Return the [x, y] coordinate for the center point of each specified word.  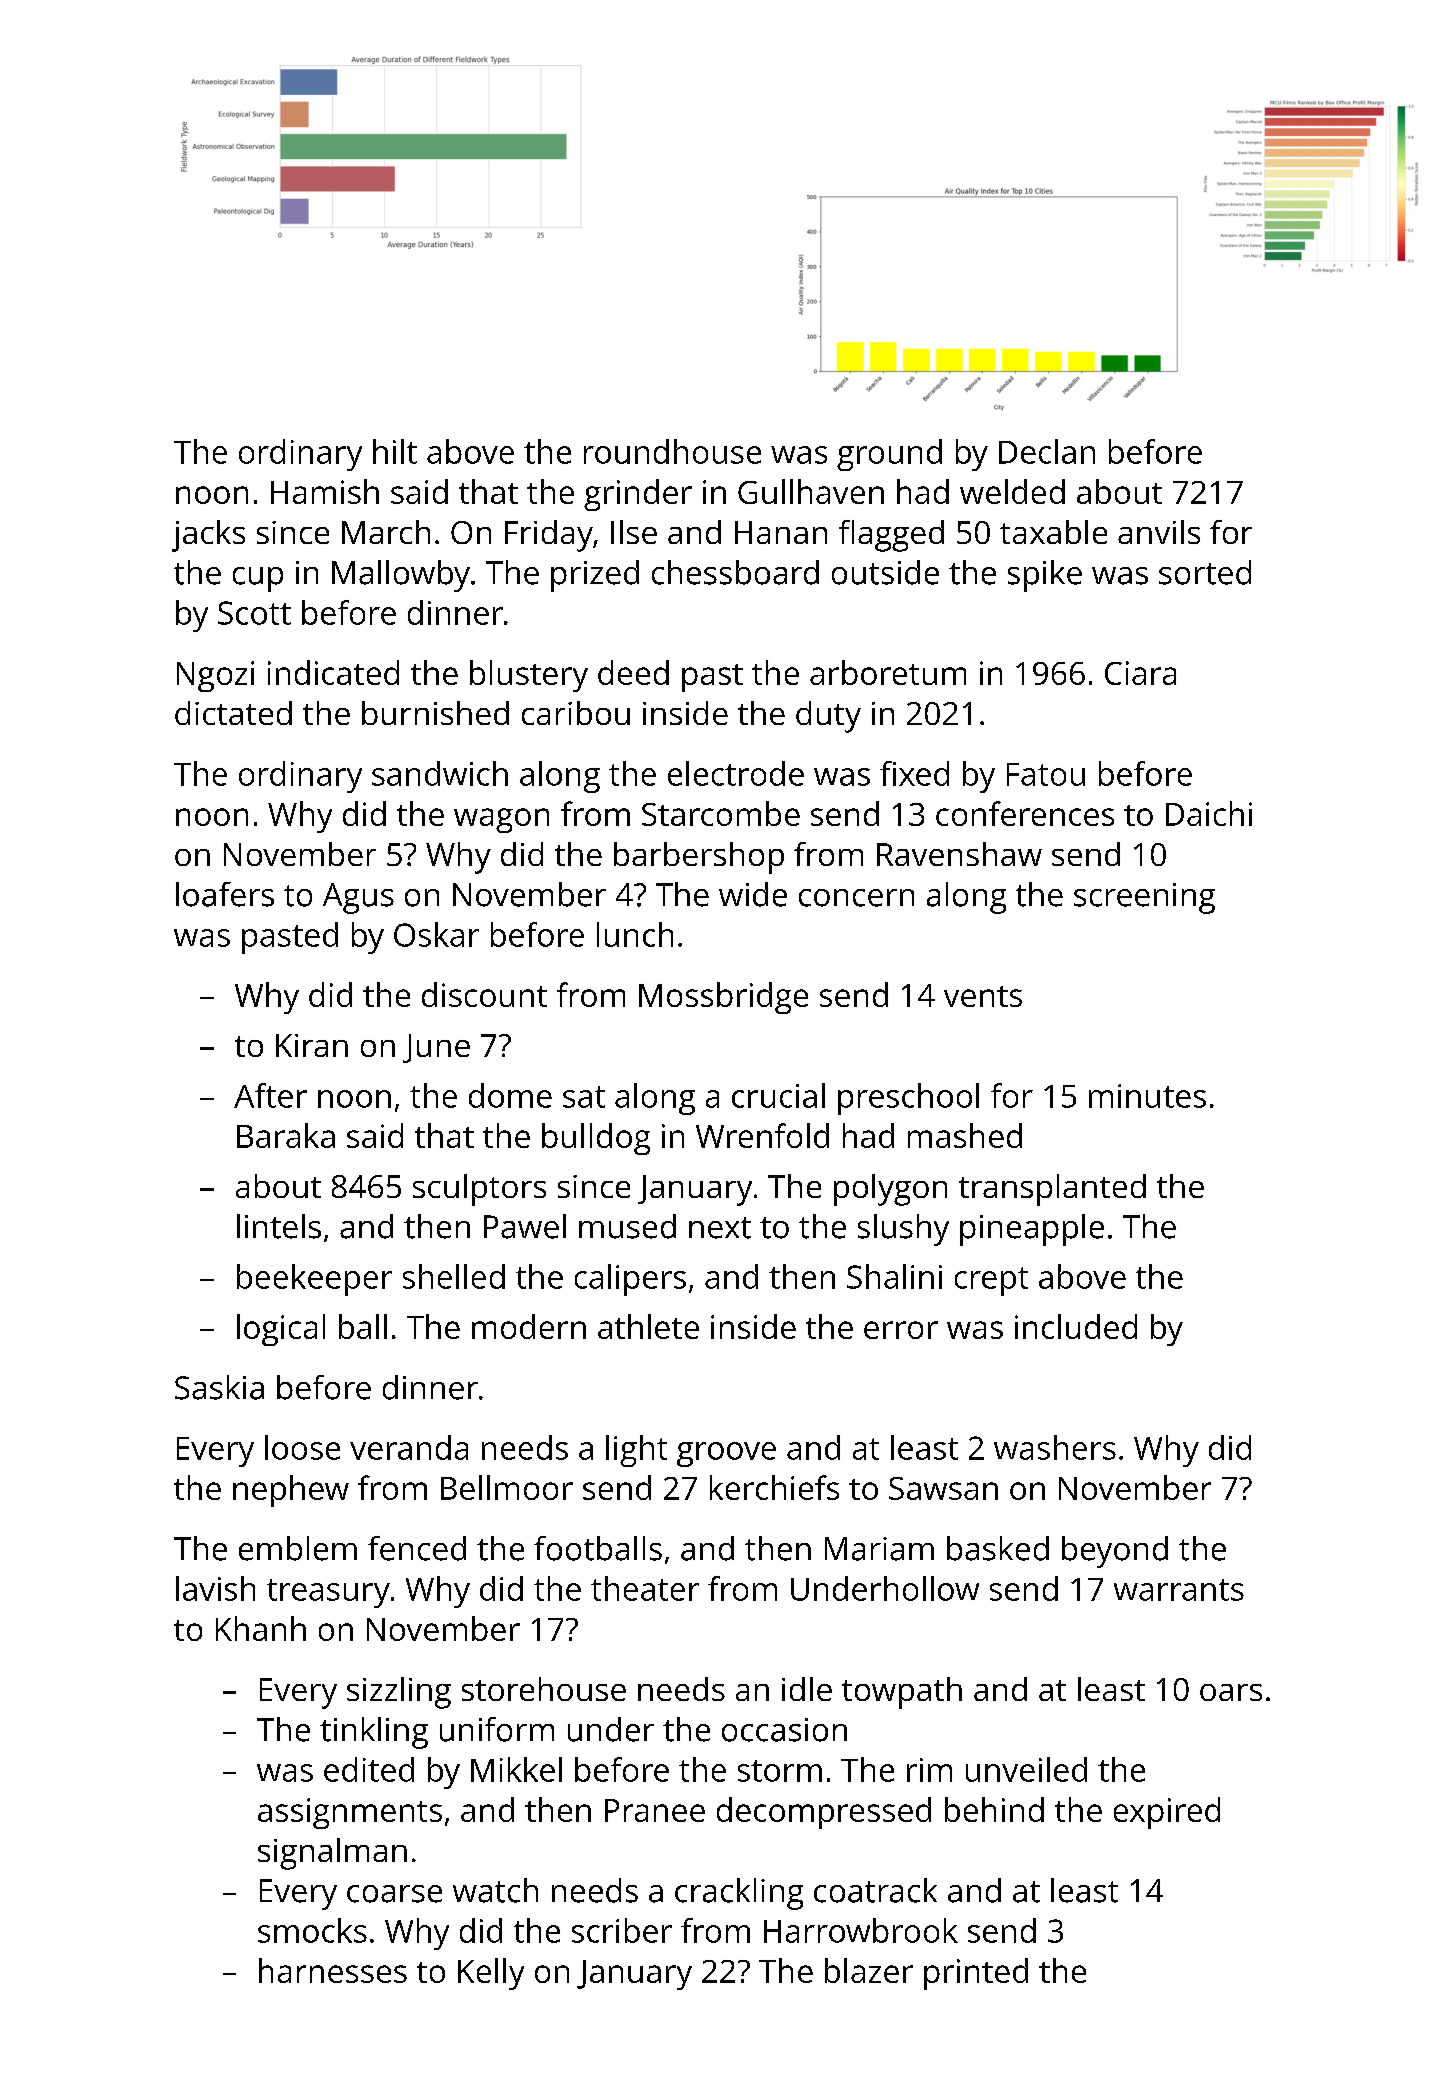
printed [976, 1974]
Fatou [1046, 774]
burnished [435, 713]
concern [856, 898]
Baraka [286, 1135]
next [720, 1228]
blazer [869, 1970]
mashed [965, 1135]
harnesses [333, 1970]
